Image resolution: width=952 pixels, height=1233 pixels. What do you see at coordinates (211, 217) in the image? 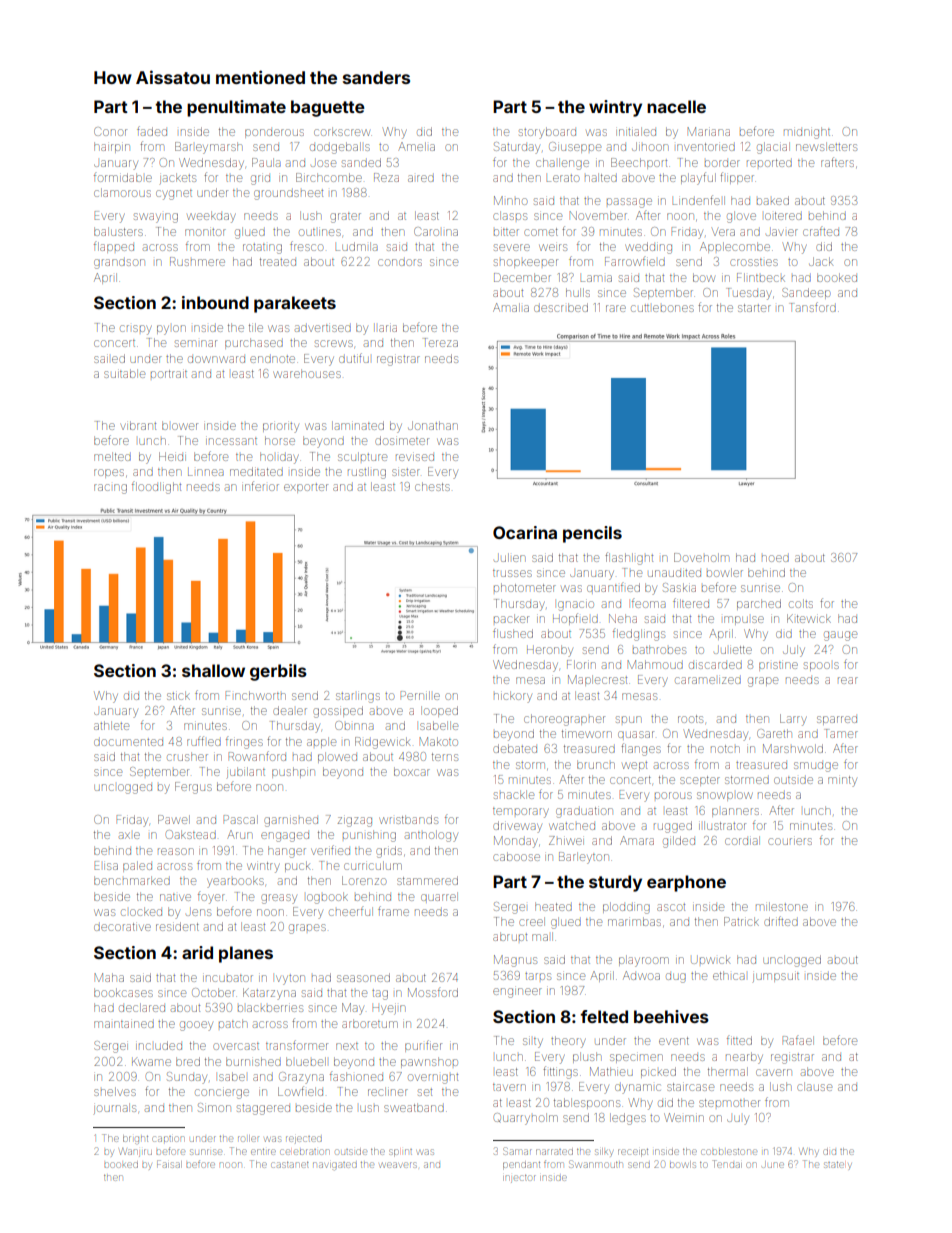
I see `weekday` at bounding box center [211, 217].
